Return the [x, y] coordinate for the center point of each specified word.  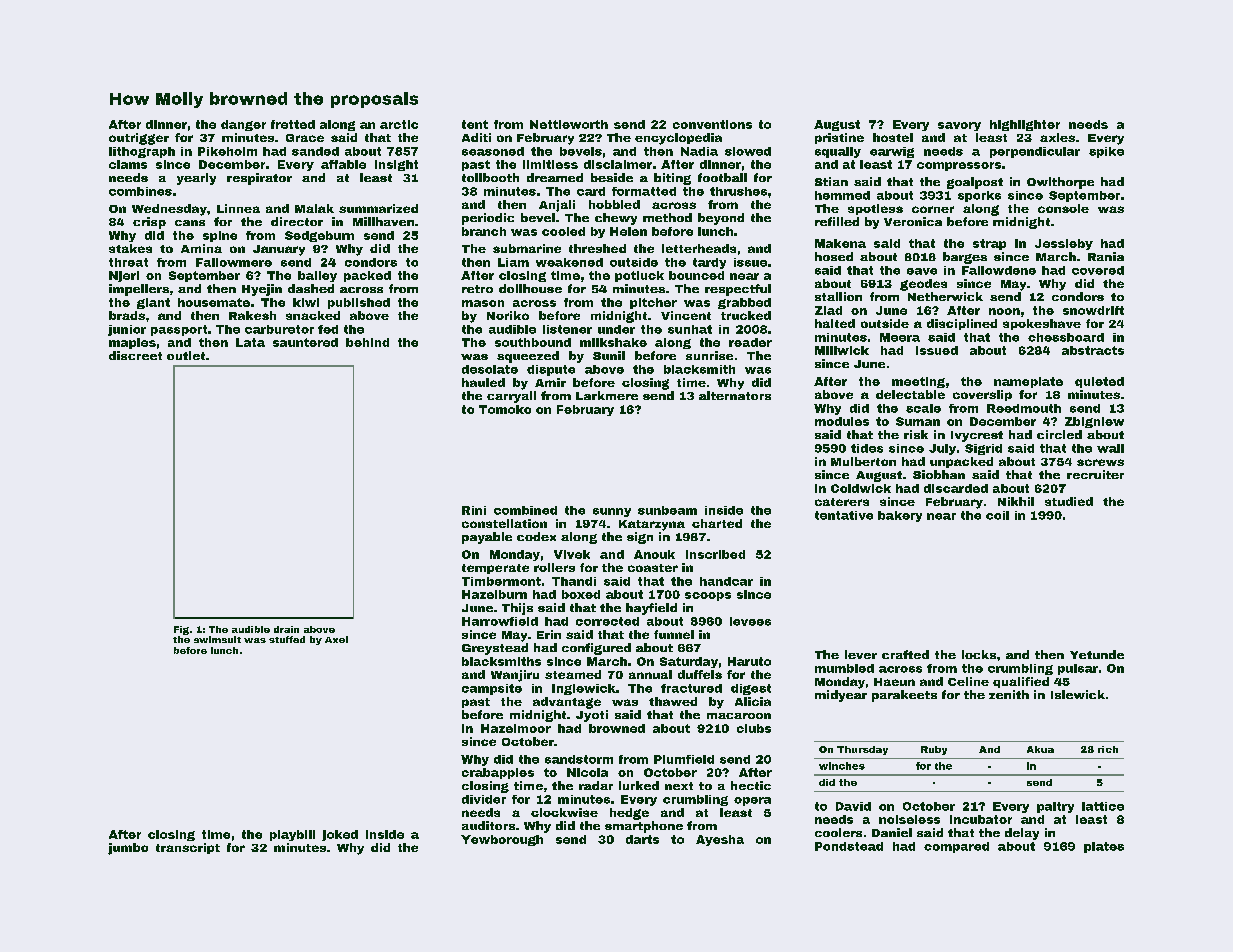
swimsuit [217, 639]
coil [997, 515]
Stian [831, 181]
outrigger [139, 139]
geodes [923, 285]
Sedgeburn [319, 236]
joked [340, 835]
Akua [1040, 749]
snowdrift [1093, 310]
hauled [483, 382]
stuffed [287, 639]
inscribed [715, 554]
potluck [639, 276]
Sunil [609, 355]
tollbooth [490, 177]
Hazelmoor [516, 728]
